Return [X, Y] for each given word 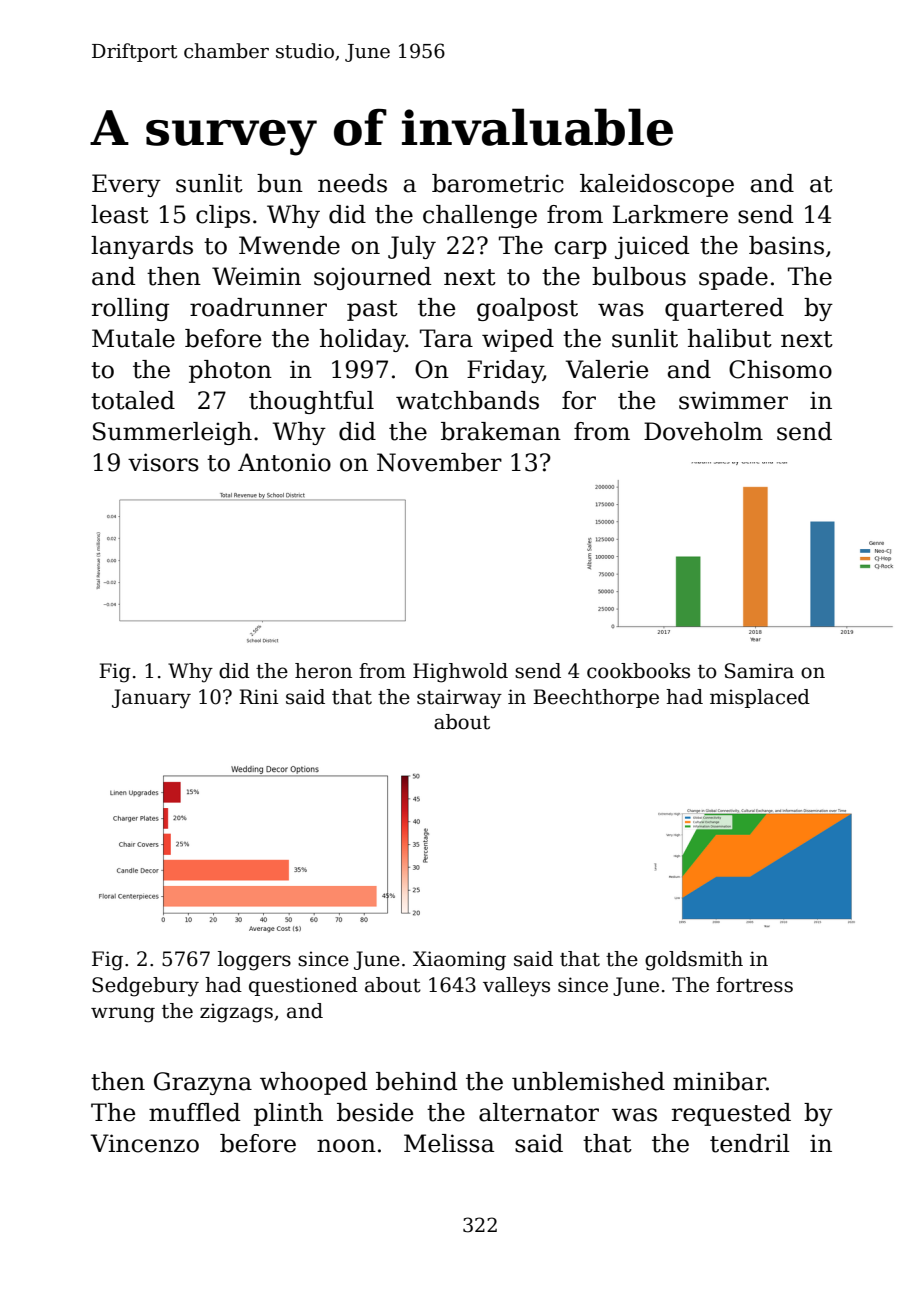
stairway [459, 699]
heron [323, 671]
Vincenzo [145, 1143]
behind [416, 1081]
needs [352, 183]
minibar [719, 1081]
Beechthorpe [596, 698]
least [120, 214]
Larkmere [670, 214]
